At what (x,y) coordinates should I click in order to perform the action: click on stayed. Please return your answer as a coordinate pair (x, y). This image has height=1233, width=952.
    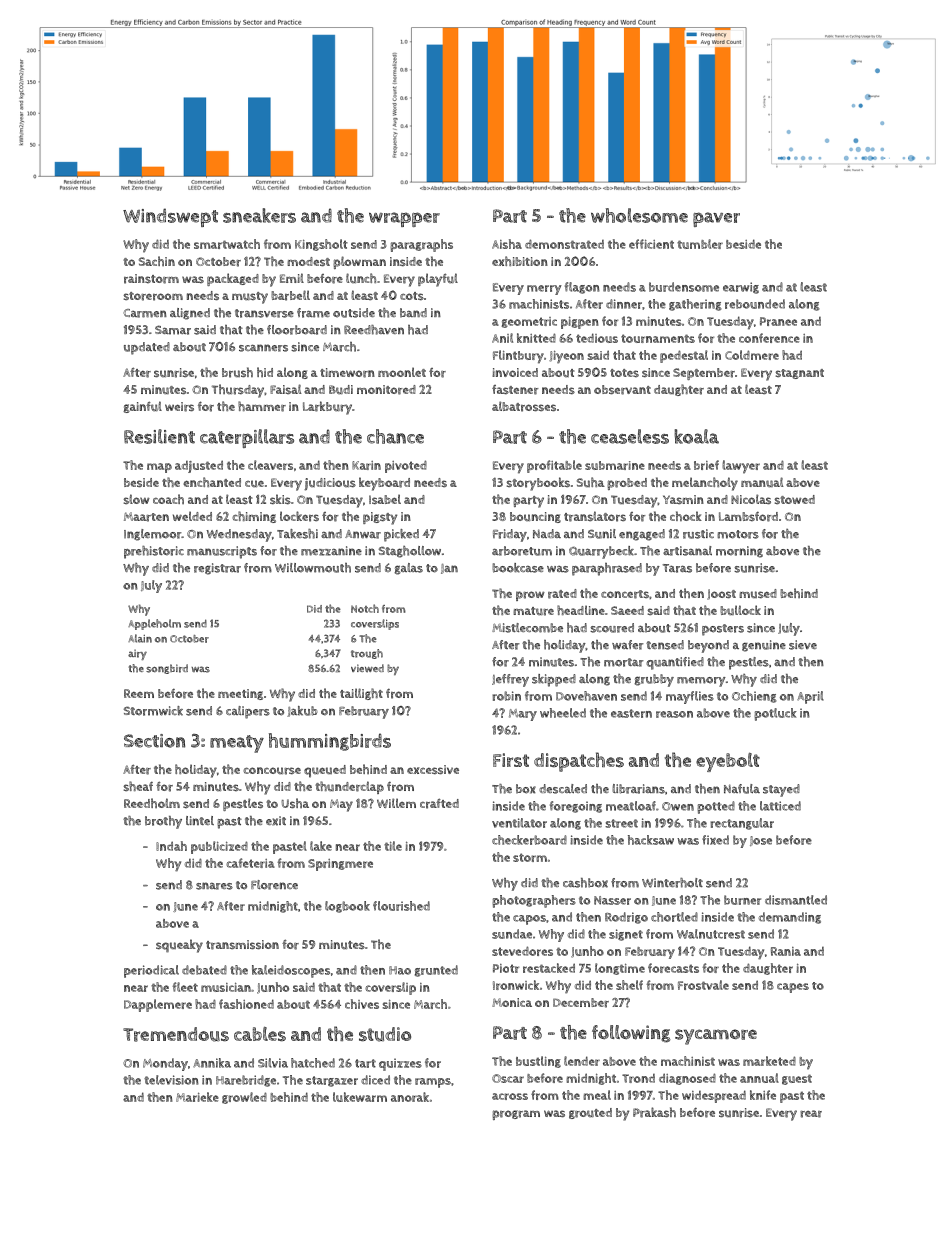
    Looking at the image, I should click on (781, 790).
